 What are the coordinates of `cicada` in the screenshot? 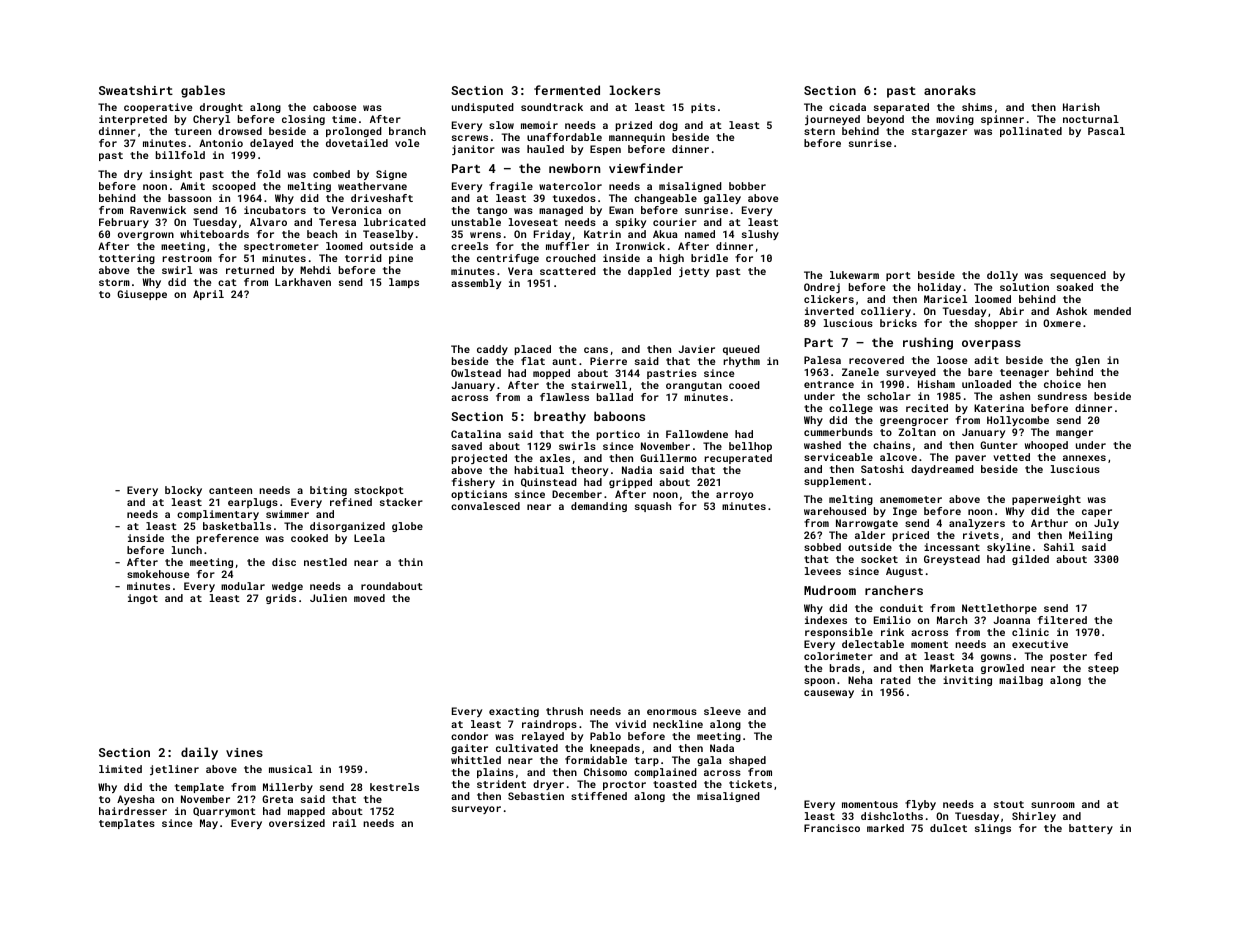 It's located at (847, 107).
